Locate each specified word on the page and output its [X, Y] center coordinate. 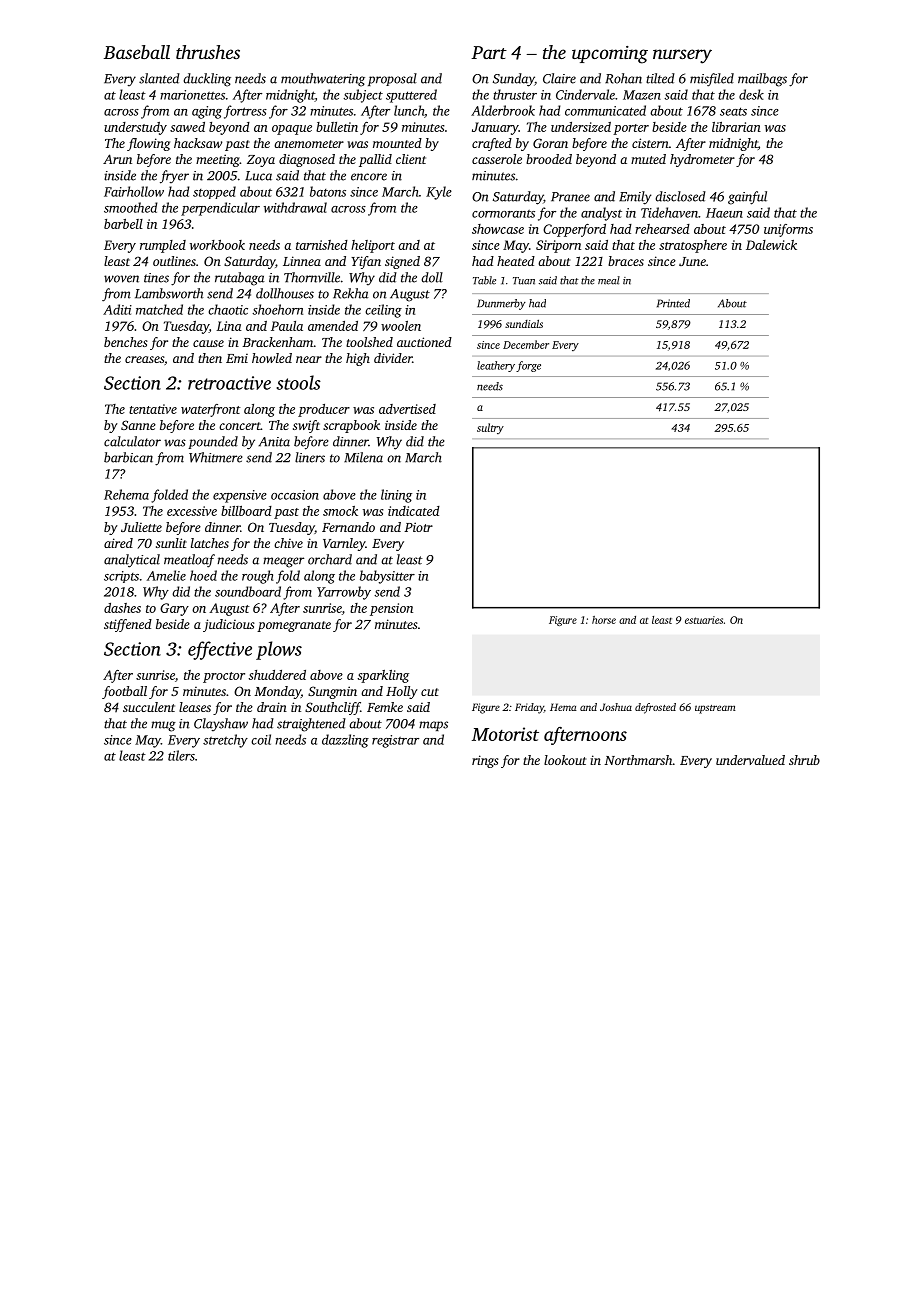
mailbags [762, 80]
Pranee [570, 197]
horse [604, 620]
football [124, 692]
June [692, 261]
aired [118, 543]
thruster [515, 94]
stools [299, 382]
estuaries [704, 620]
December [526, 344]
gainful [747, 198]
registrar [395, 741]
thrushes [208, 52]
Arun [117, 159]
